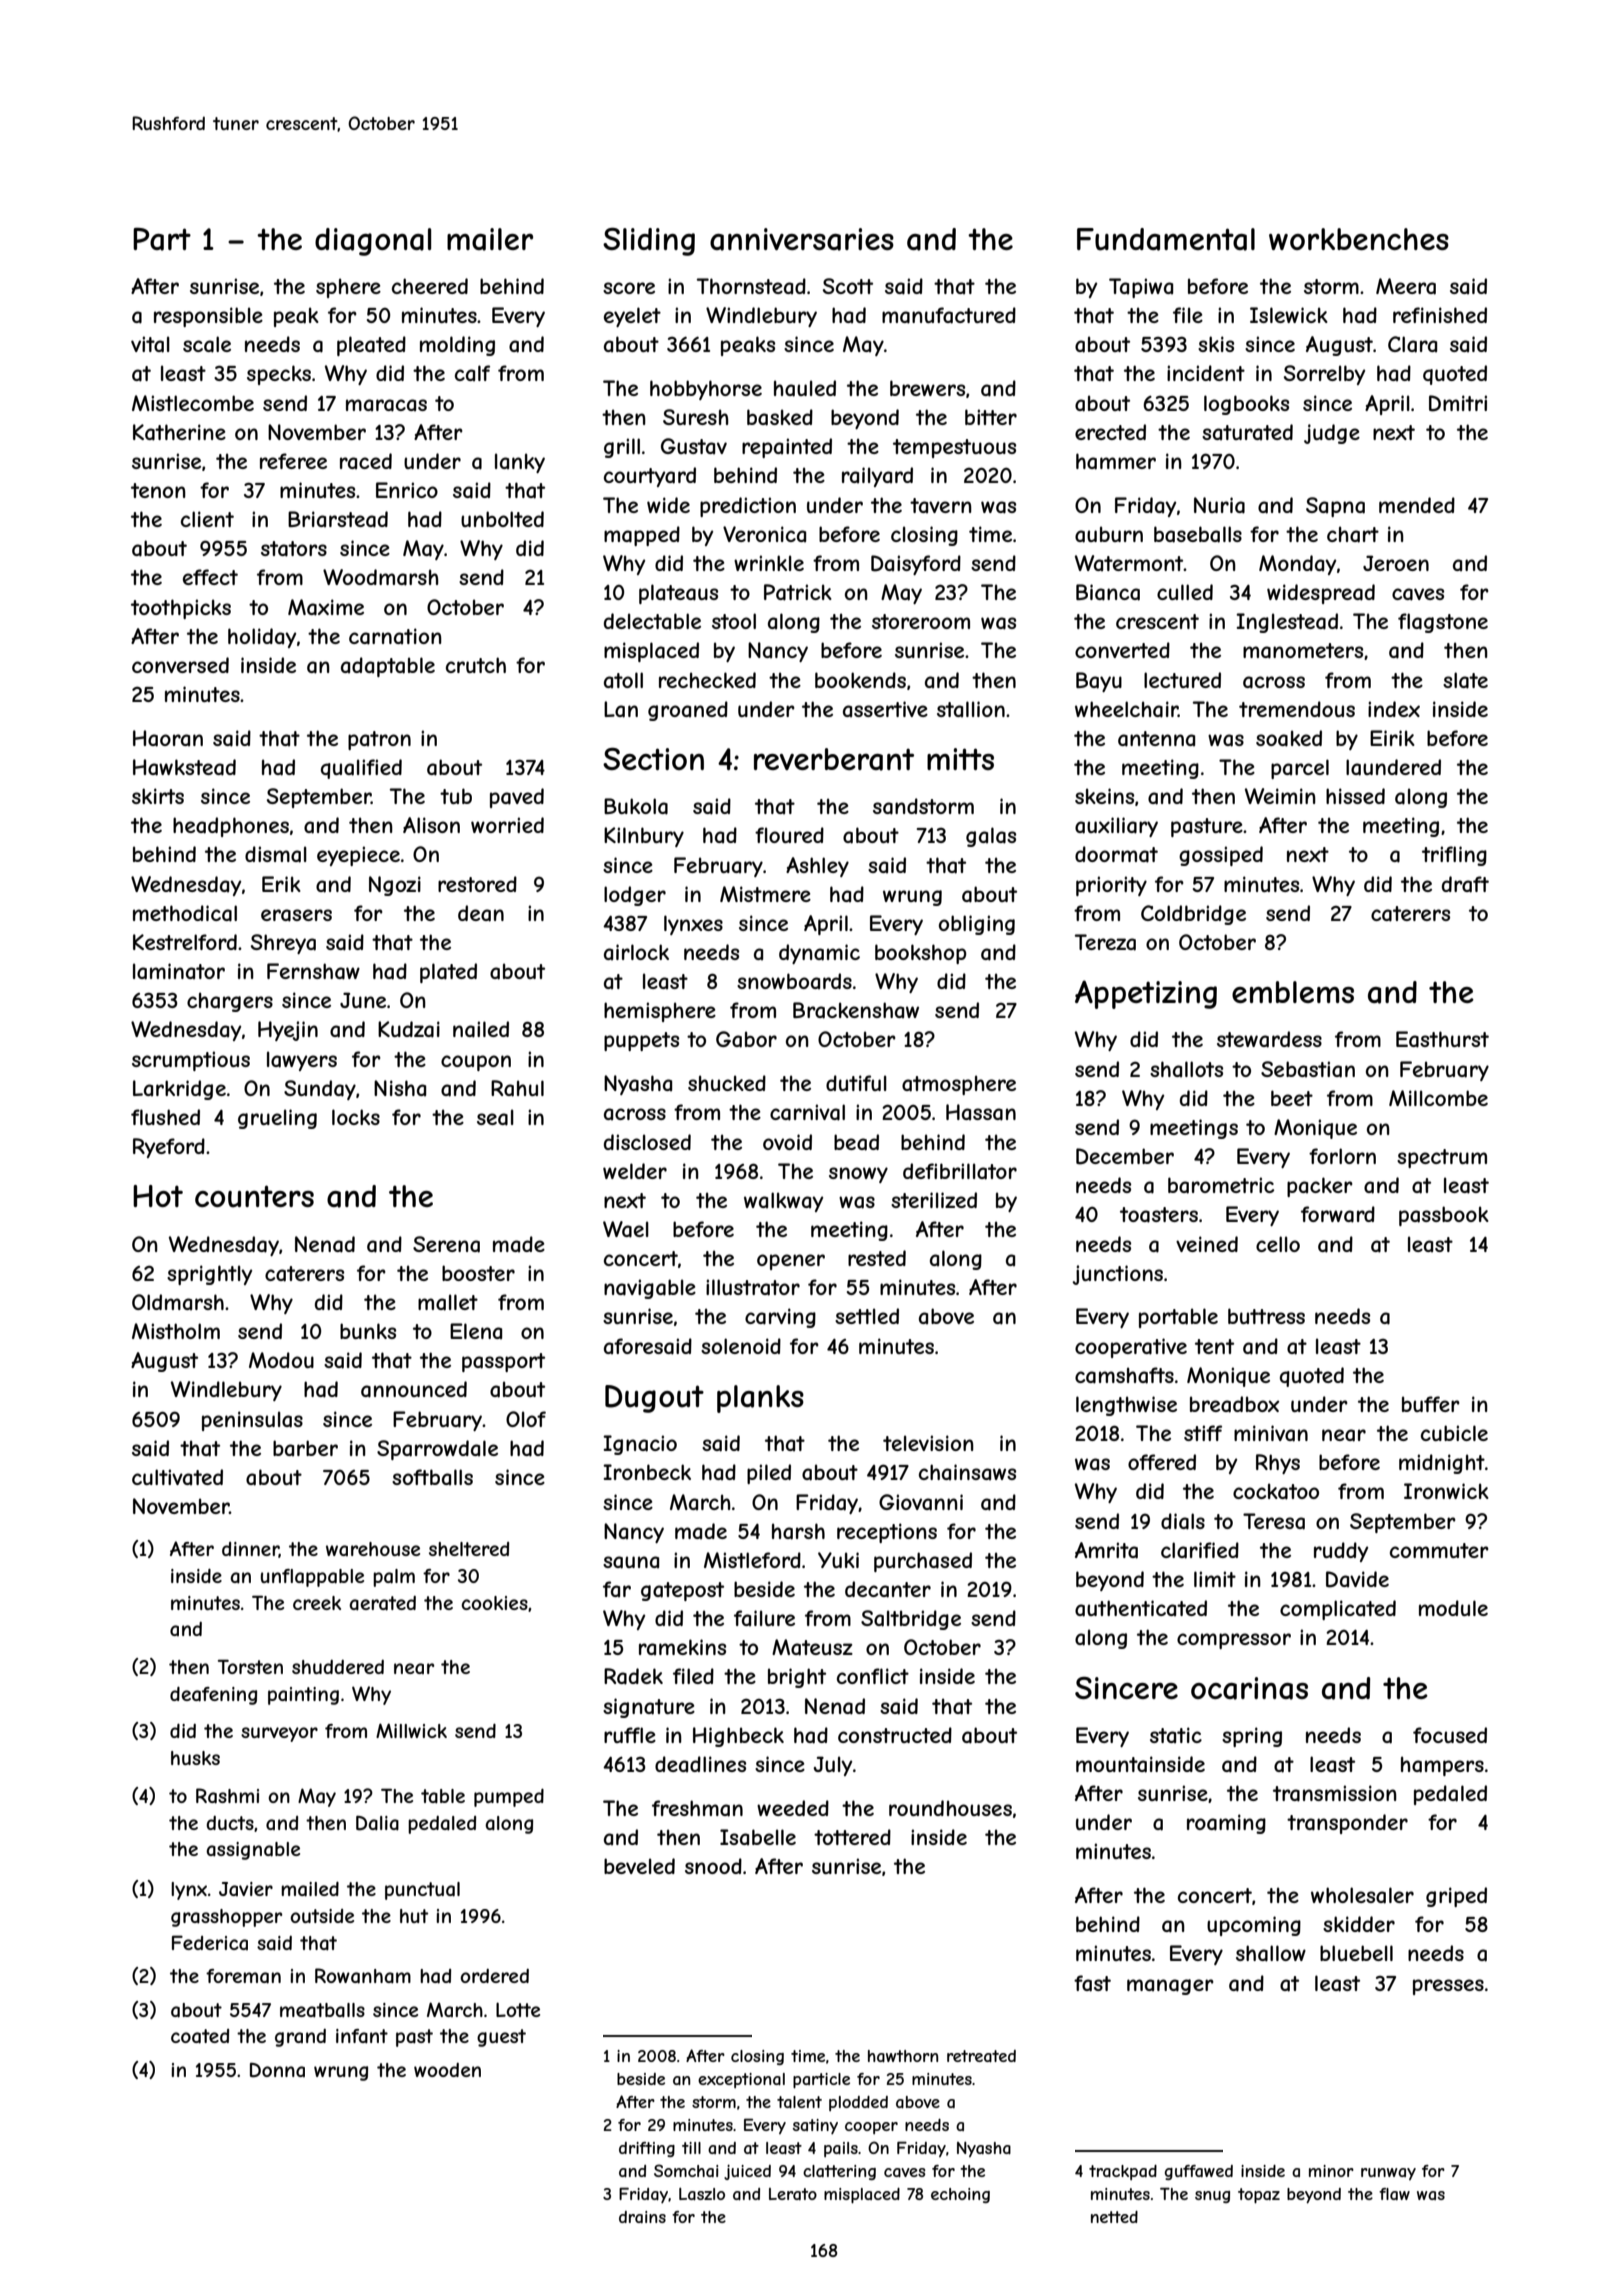 This screenshot has height=2292, width=1620. Describe the element at coordinates (1394, 2194) in the screenshot. I see `flaw` at that location.
